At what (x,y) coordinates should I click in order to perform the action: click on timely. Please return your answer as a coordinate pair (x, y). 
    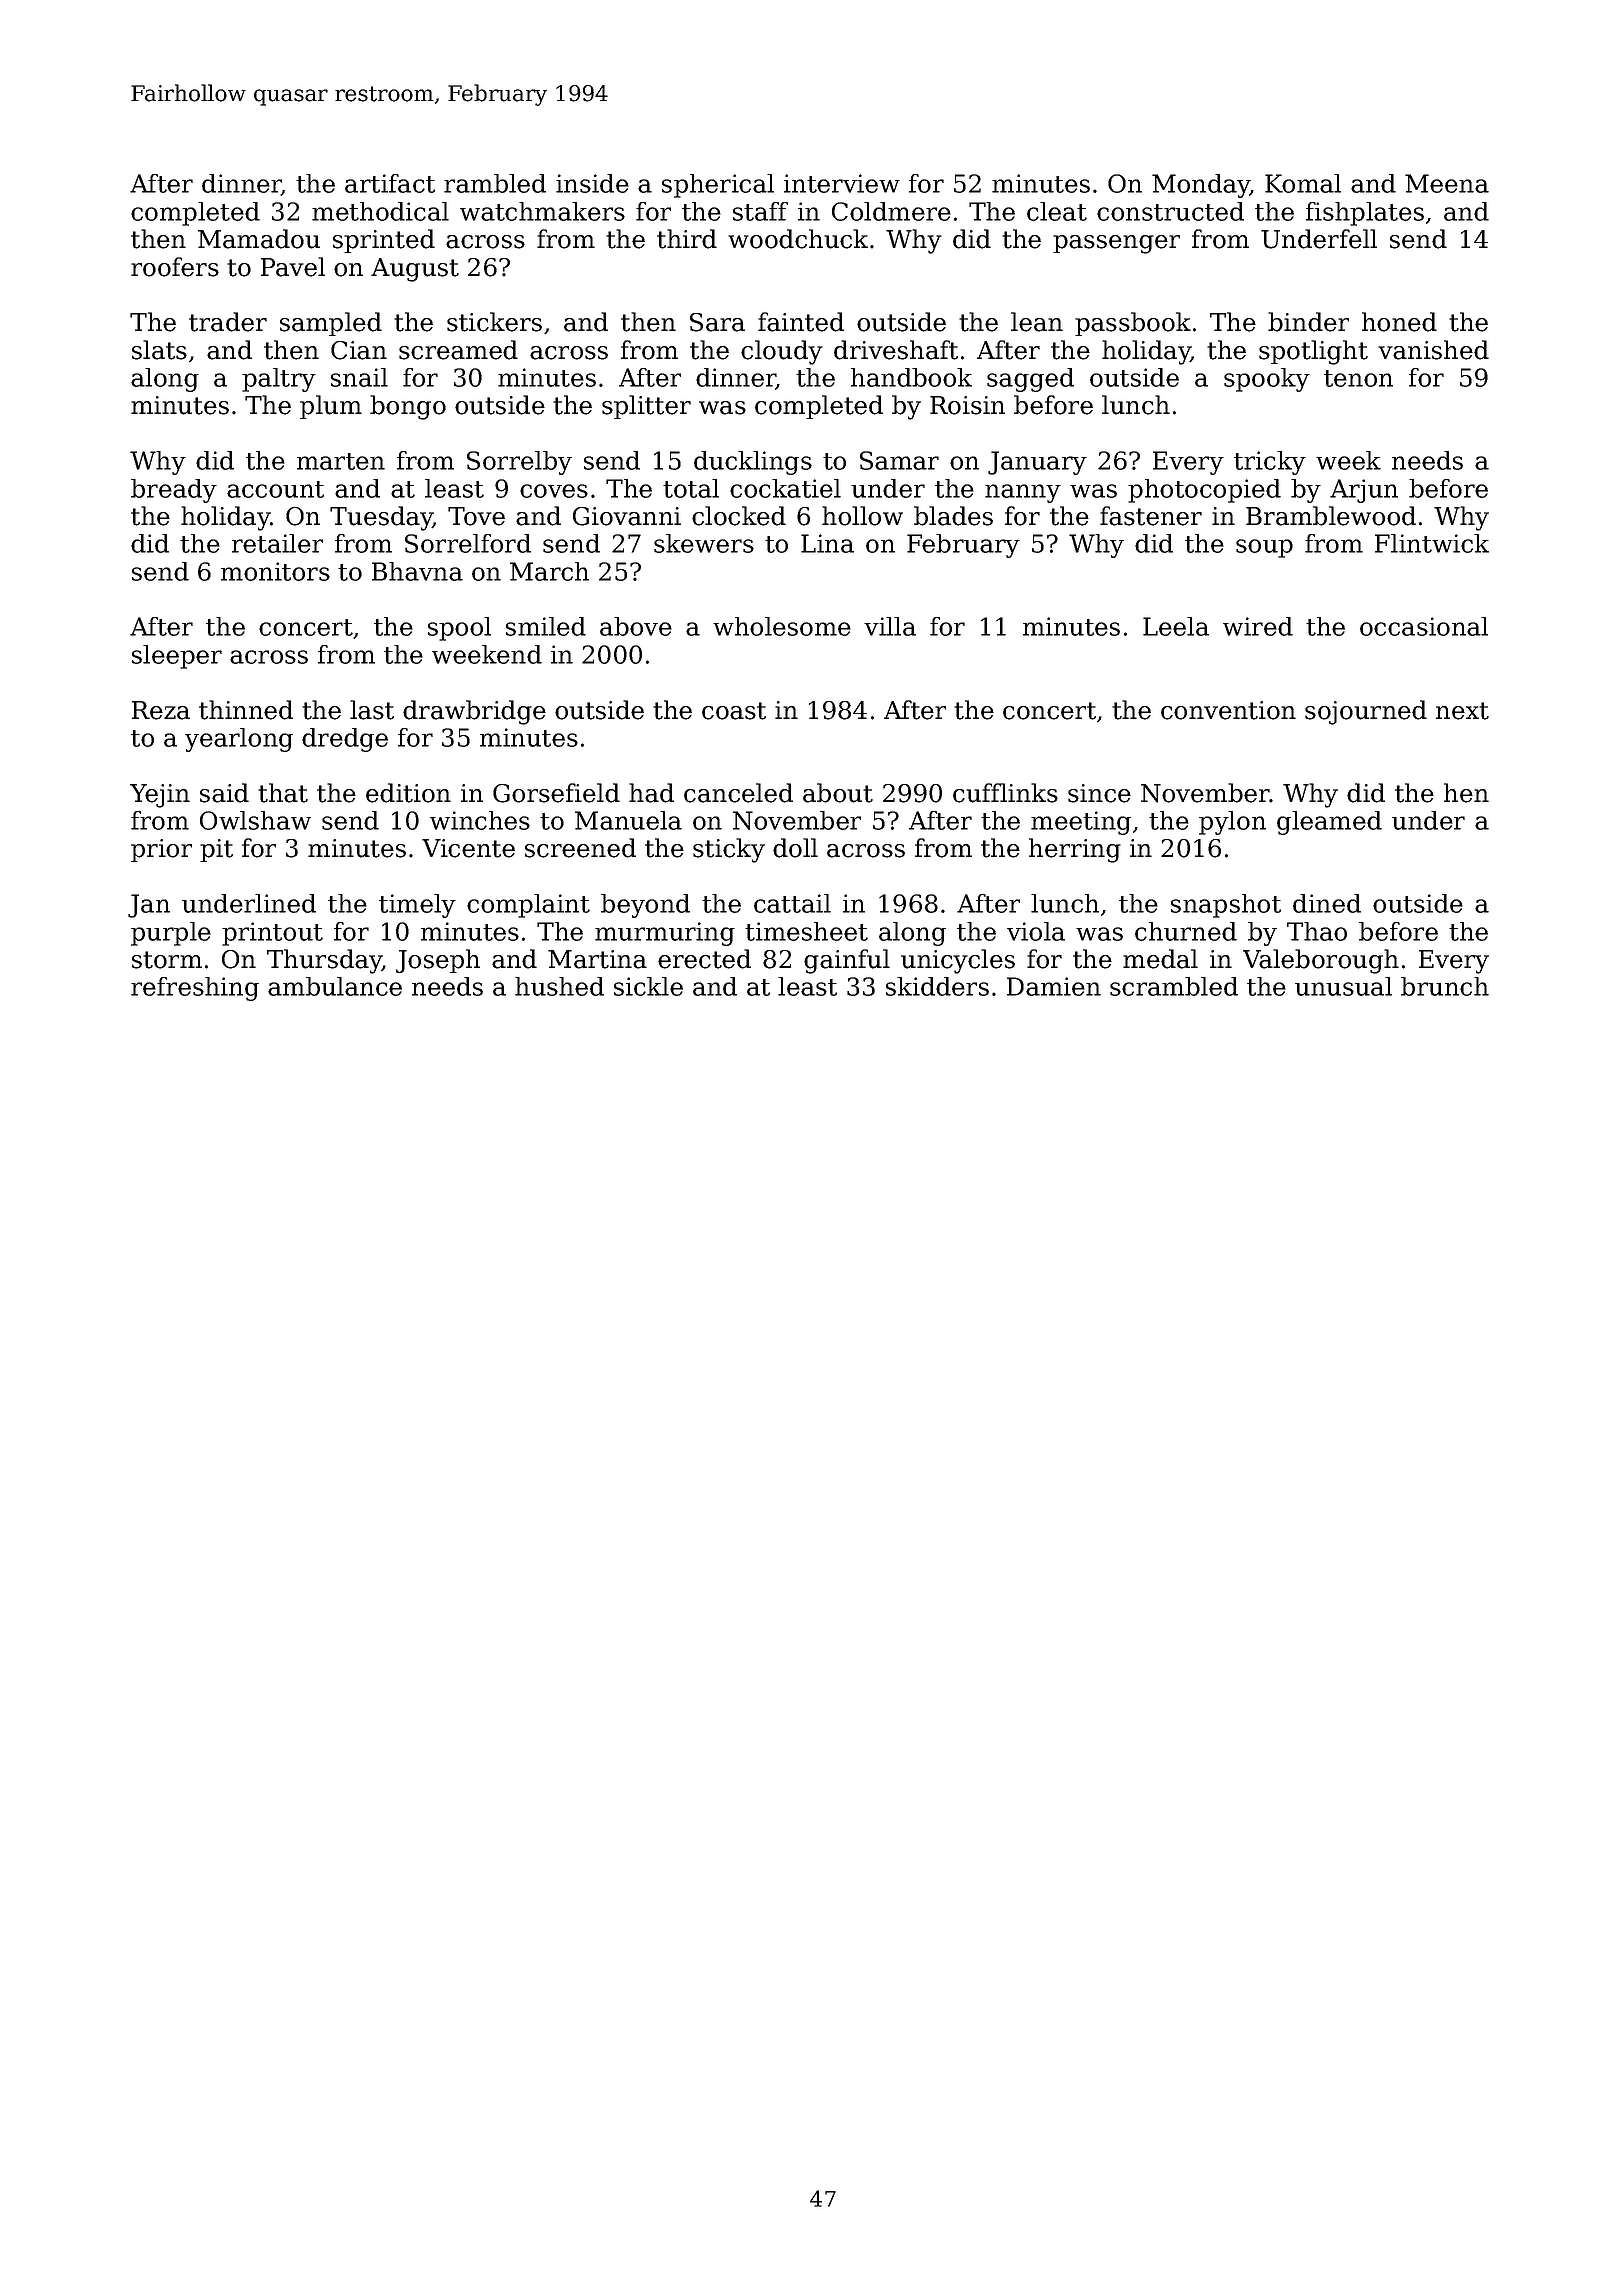
    Looking at the image, I should click on (417, 906).
